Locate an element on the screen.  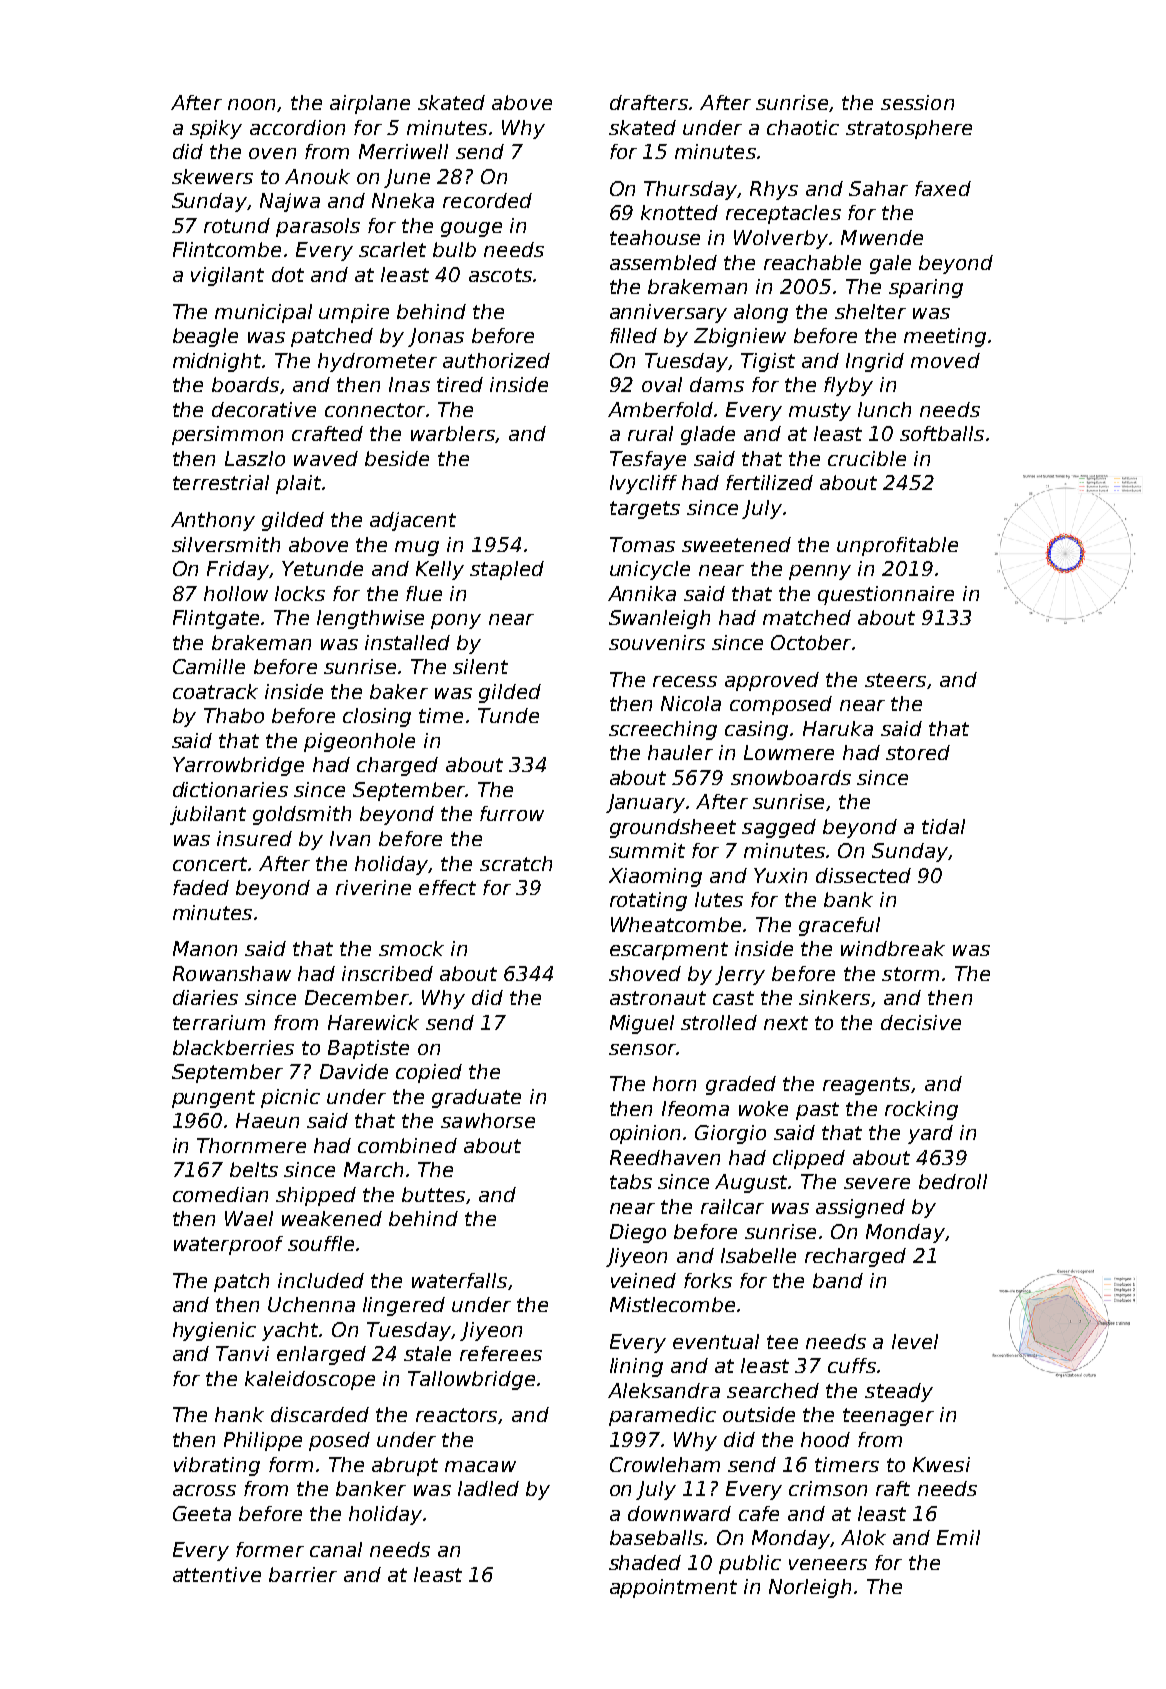
searched is located at coordinates (773, 1390).
